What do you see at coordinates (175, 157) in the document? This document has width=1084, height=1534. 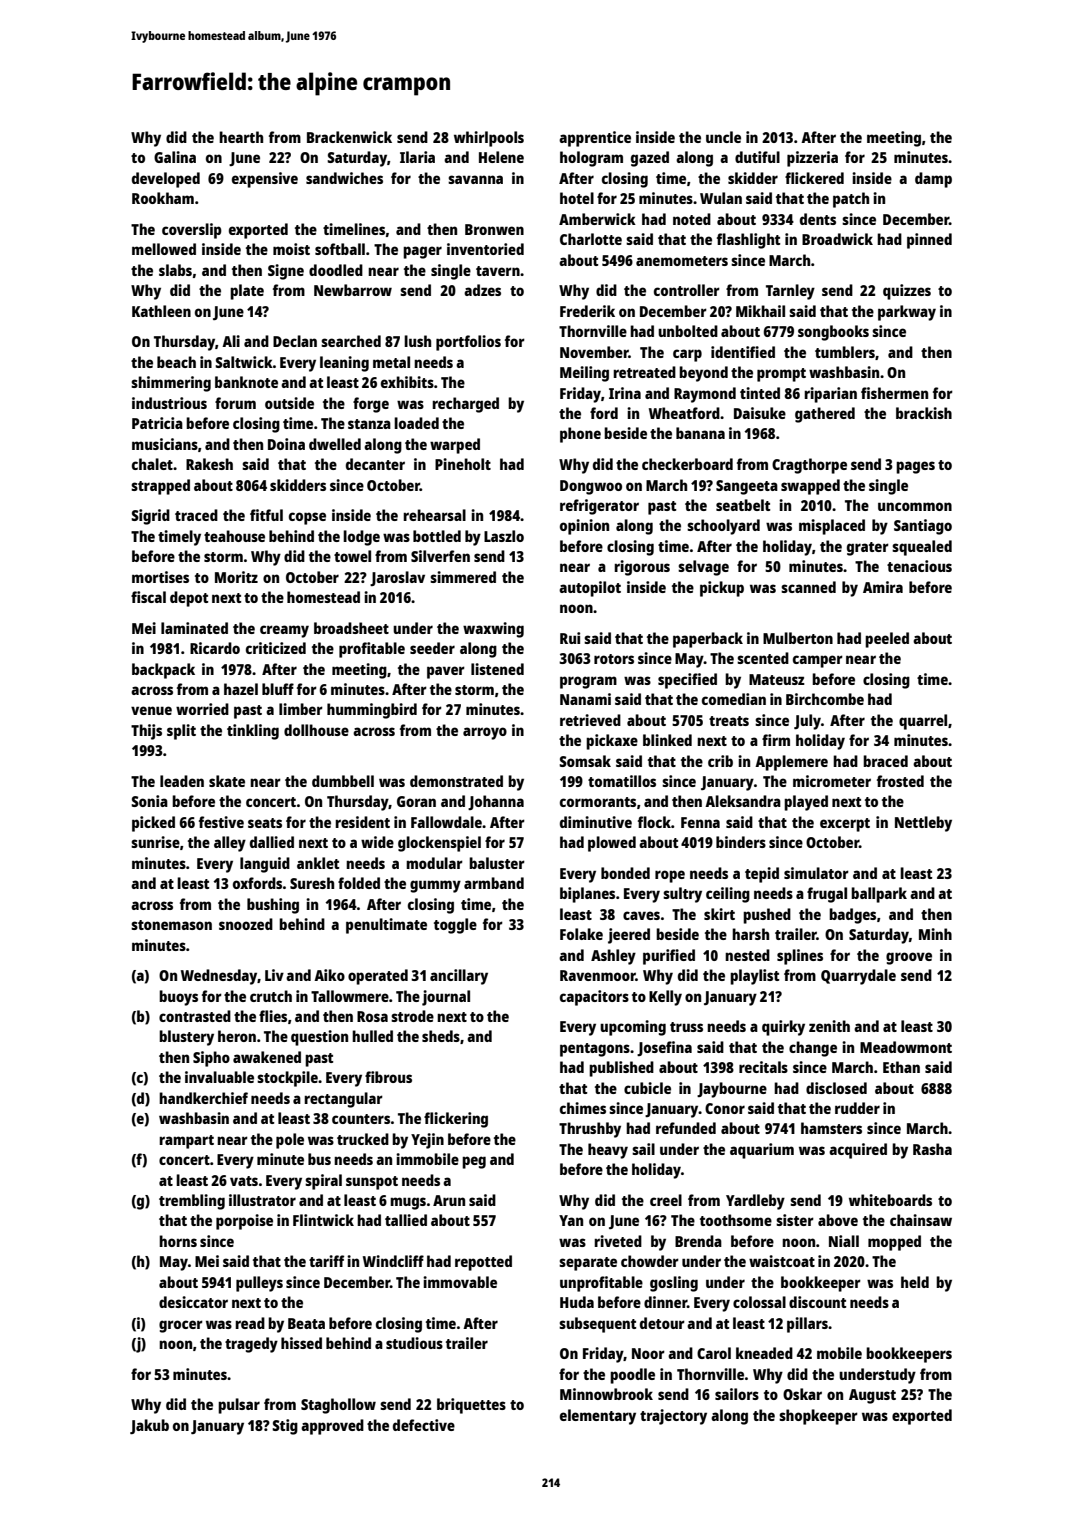 I see `Galina` at bounding box center [175, 157].
